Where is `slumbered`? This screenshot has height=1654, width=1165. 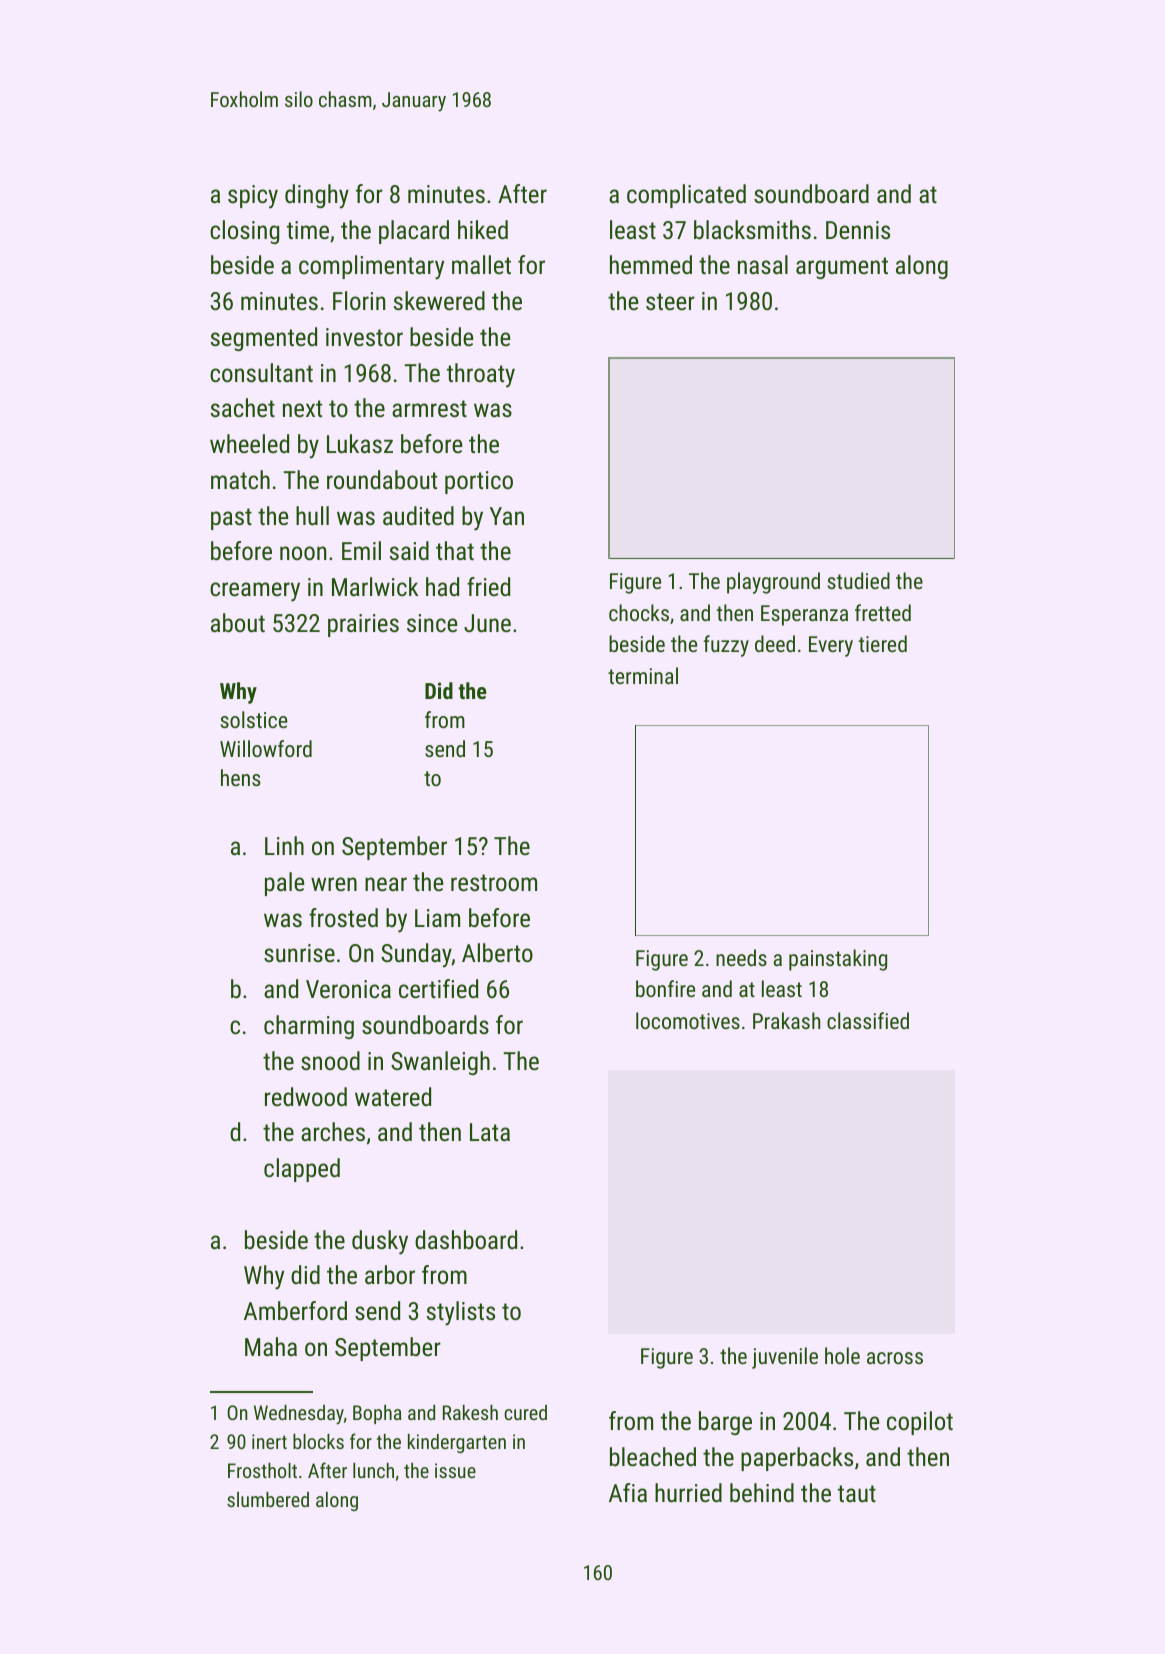 slumbered is located at coordinates (268, 1499).
